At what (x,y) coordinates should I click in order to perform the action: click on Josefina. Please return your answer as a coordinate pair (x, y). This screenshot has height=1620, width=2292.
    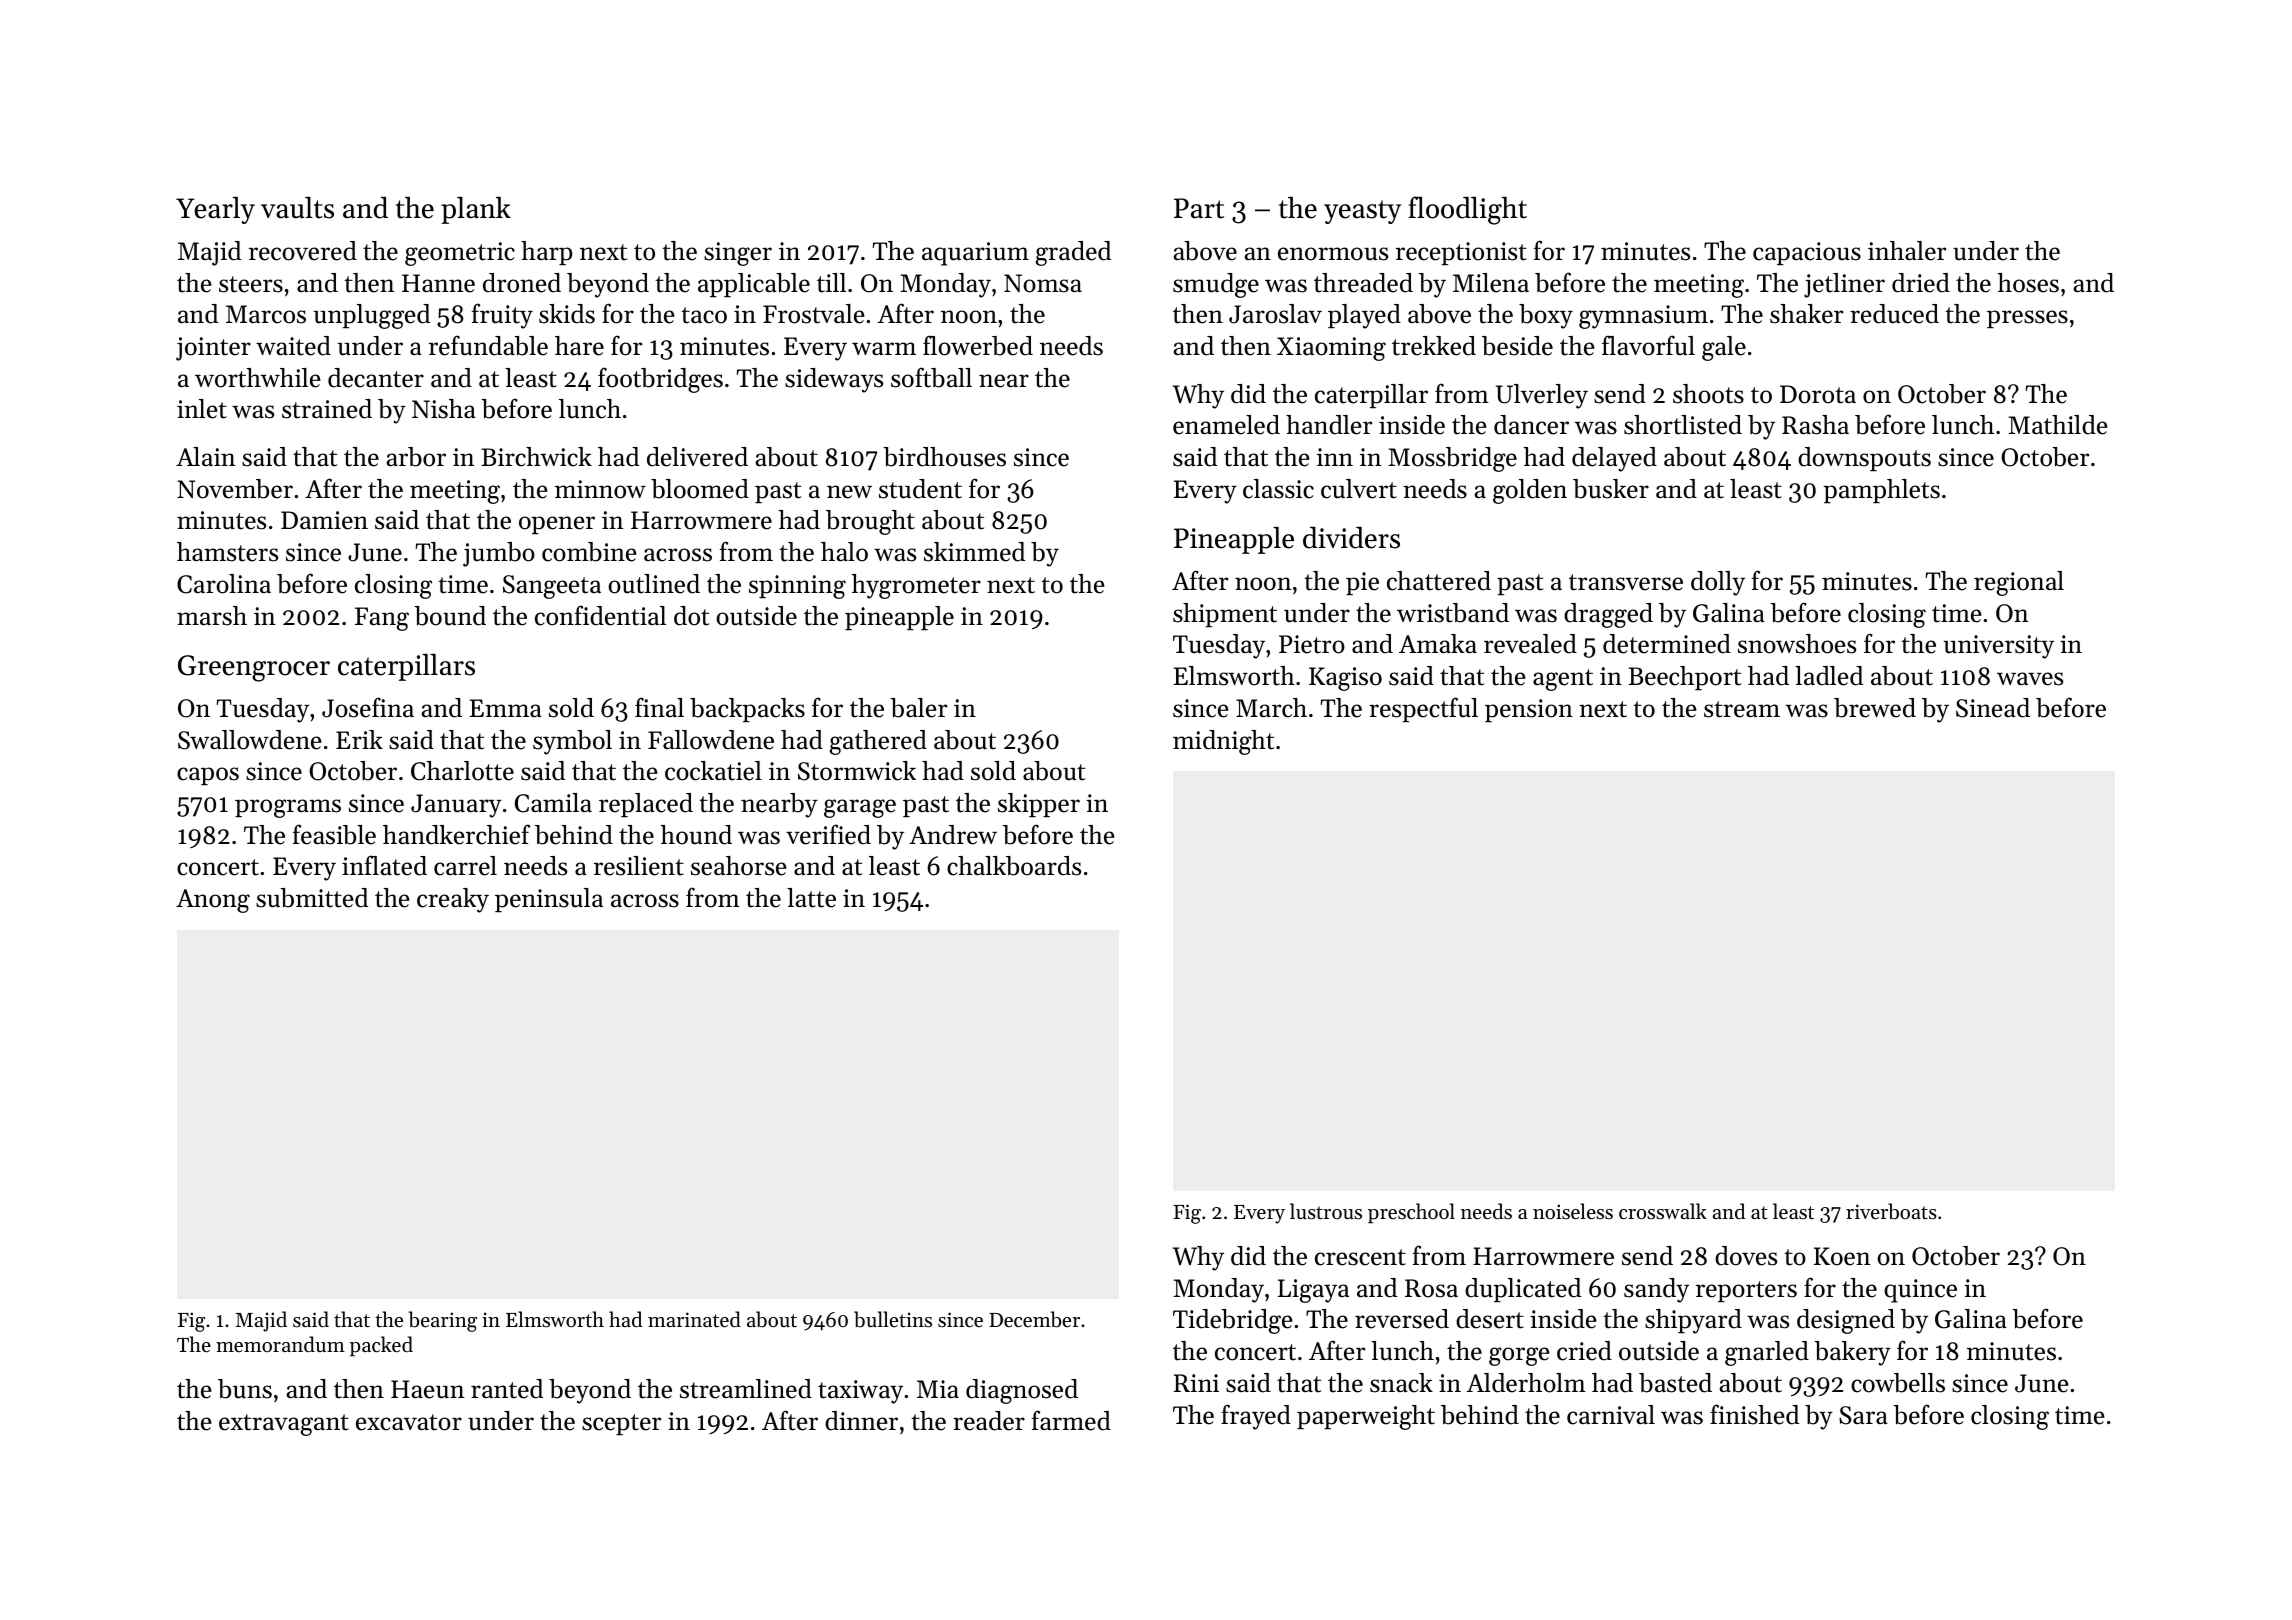
    Looking at the image, I should click on (368, 707).
